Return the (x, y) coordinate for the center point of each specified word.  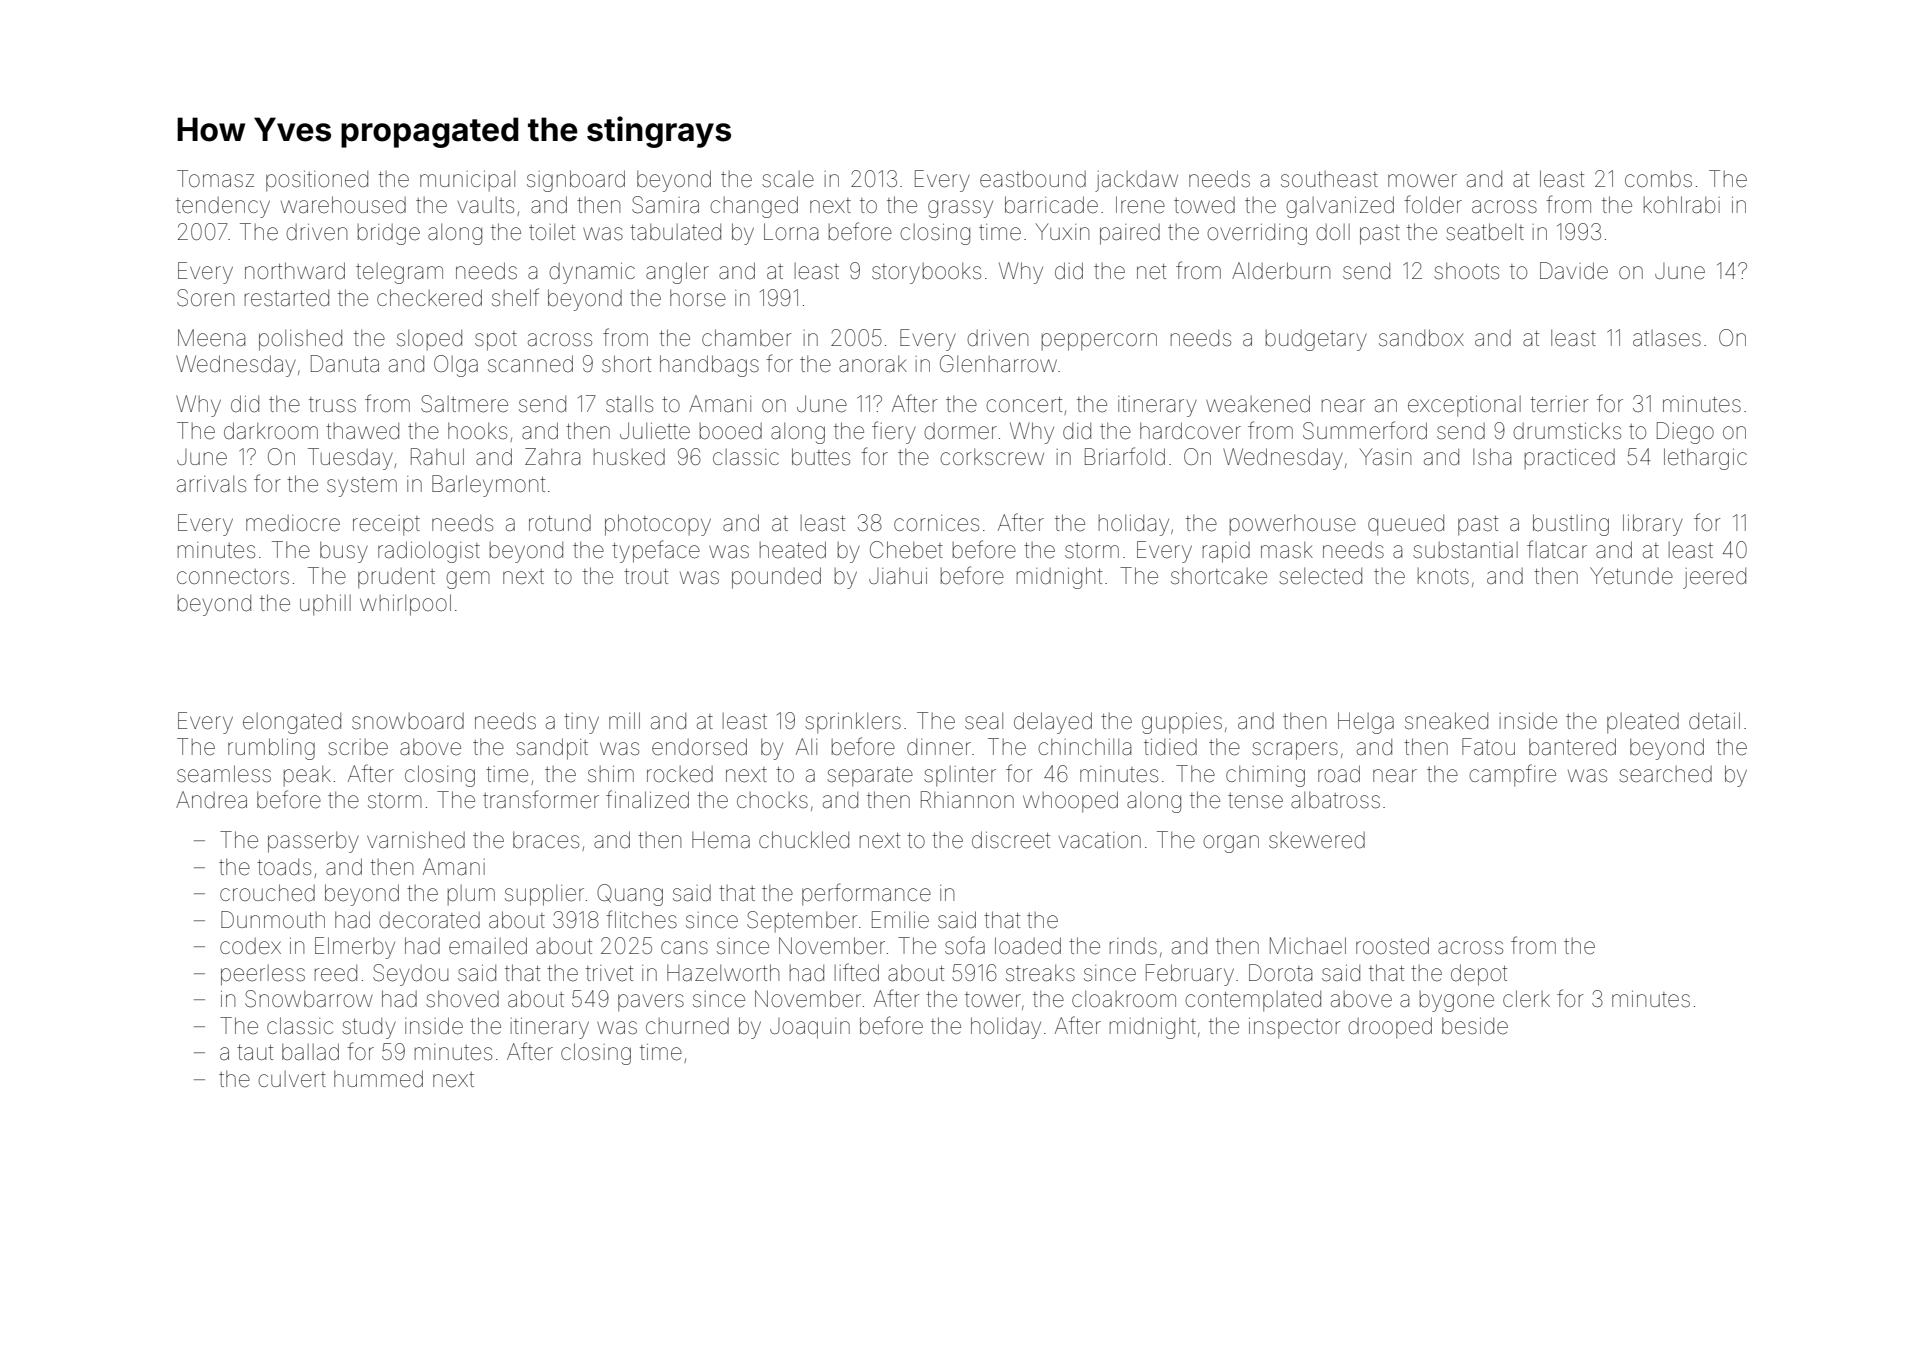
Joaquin (810, 1028)
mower (1422, 181)
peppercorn (1099, 342)
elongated (292, 723)
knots (1443, 576)
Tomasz (215, 179)
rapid (1226, 552)
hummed (378, 1079)
